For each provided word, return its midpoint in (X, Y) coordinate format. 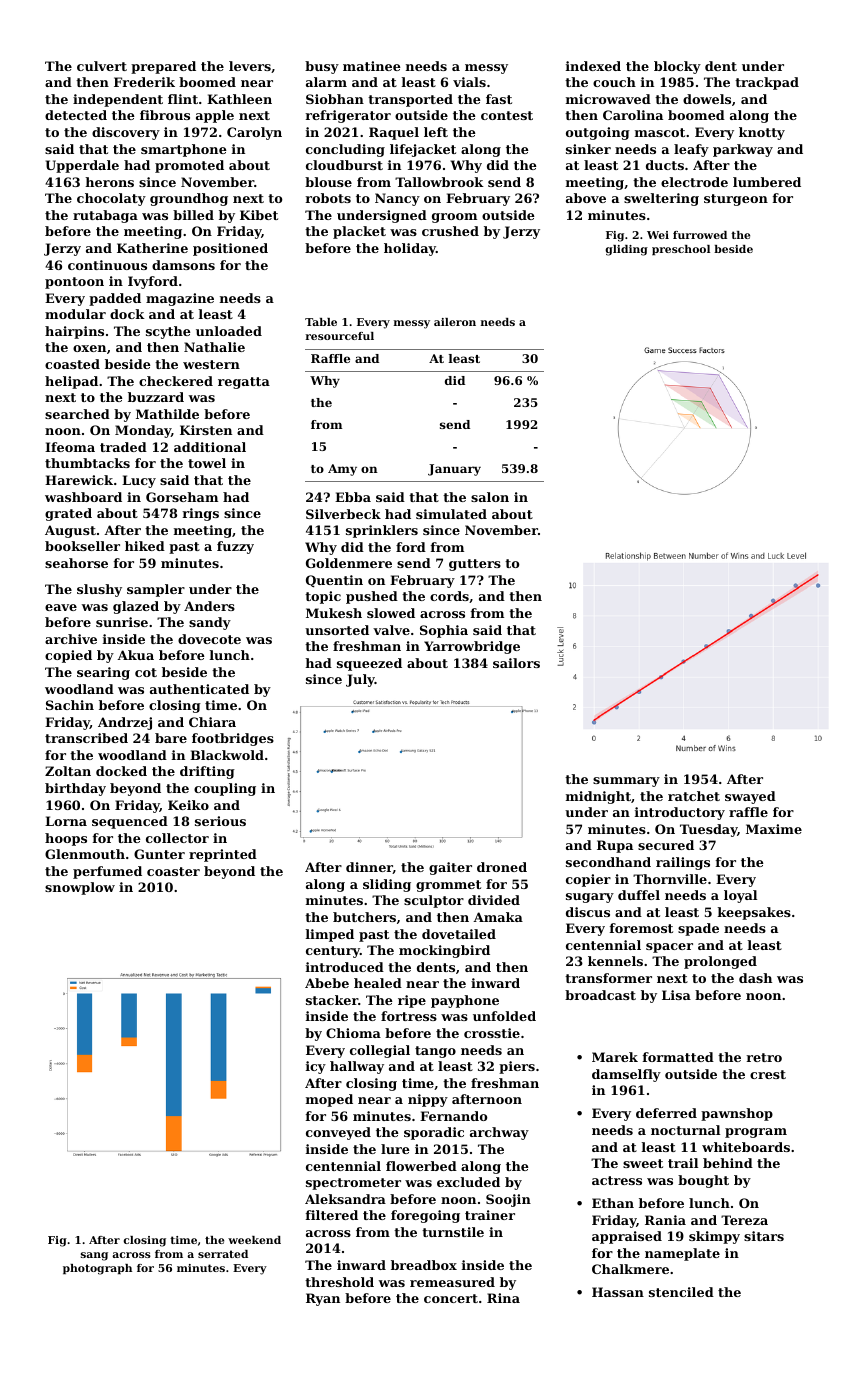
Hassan (618, 1292)
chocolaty (111, 199)
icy (316, 1067)
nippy (428, 1100)
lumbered (767, 182)
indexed (593, 66)
